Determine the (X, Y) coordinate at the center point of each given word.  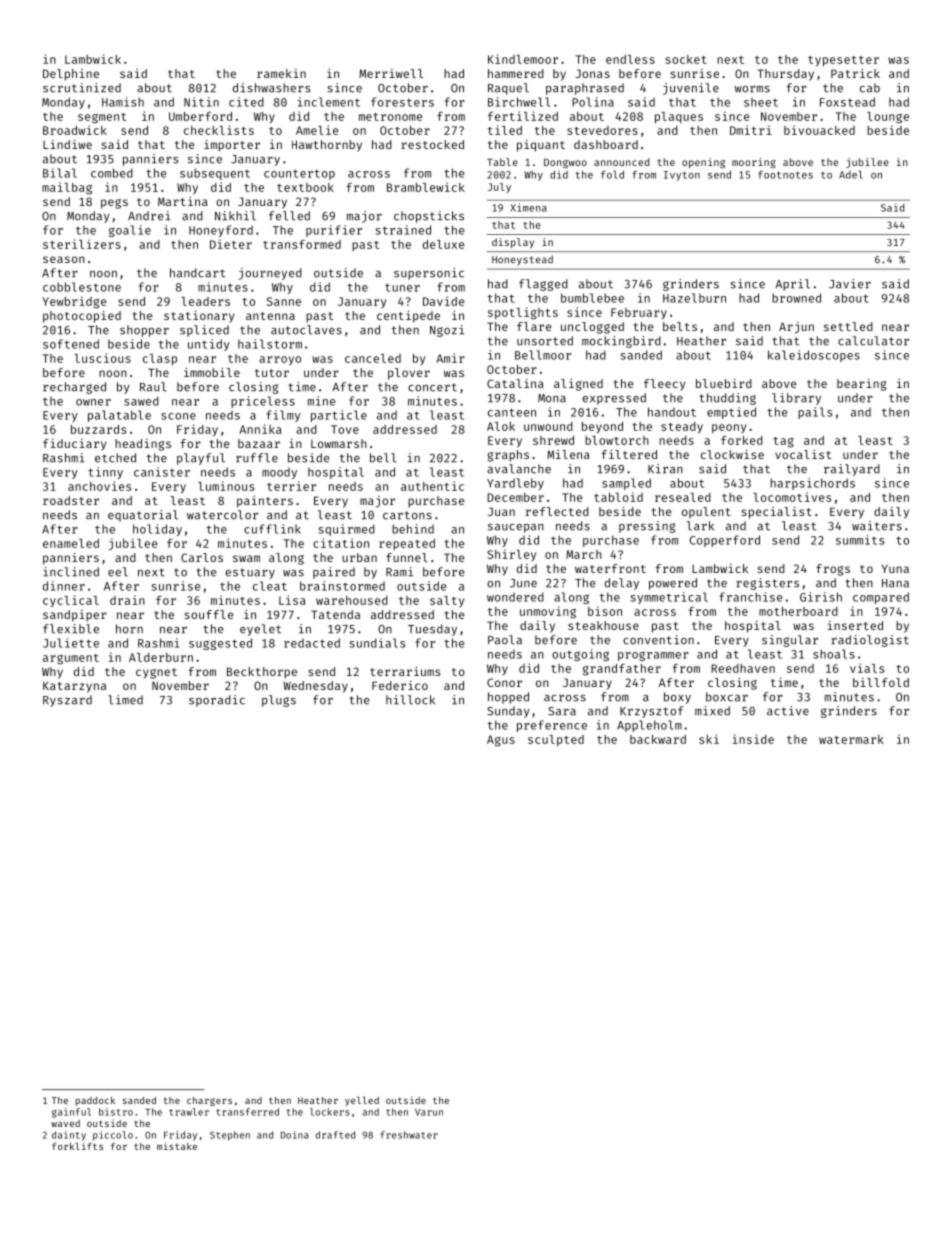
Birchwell (519, 102)
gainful (71, 1113)
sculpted (556, 740)
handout (672, 412)
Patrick (855, 73)
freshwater (409, 1135)
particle (339, 416)
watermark (851, 739)
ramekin (281, 73)
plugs (279, 701)
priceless (263, 402)
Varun (429, 1112)
